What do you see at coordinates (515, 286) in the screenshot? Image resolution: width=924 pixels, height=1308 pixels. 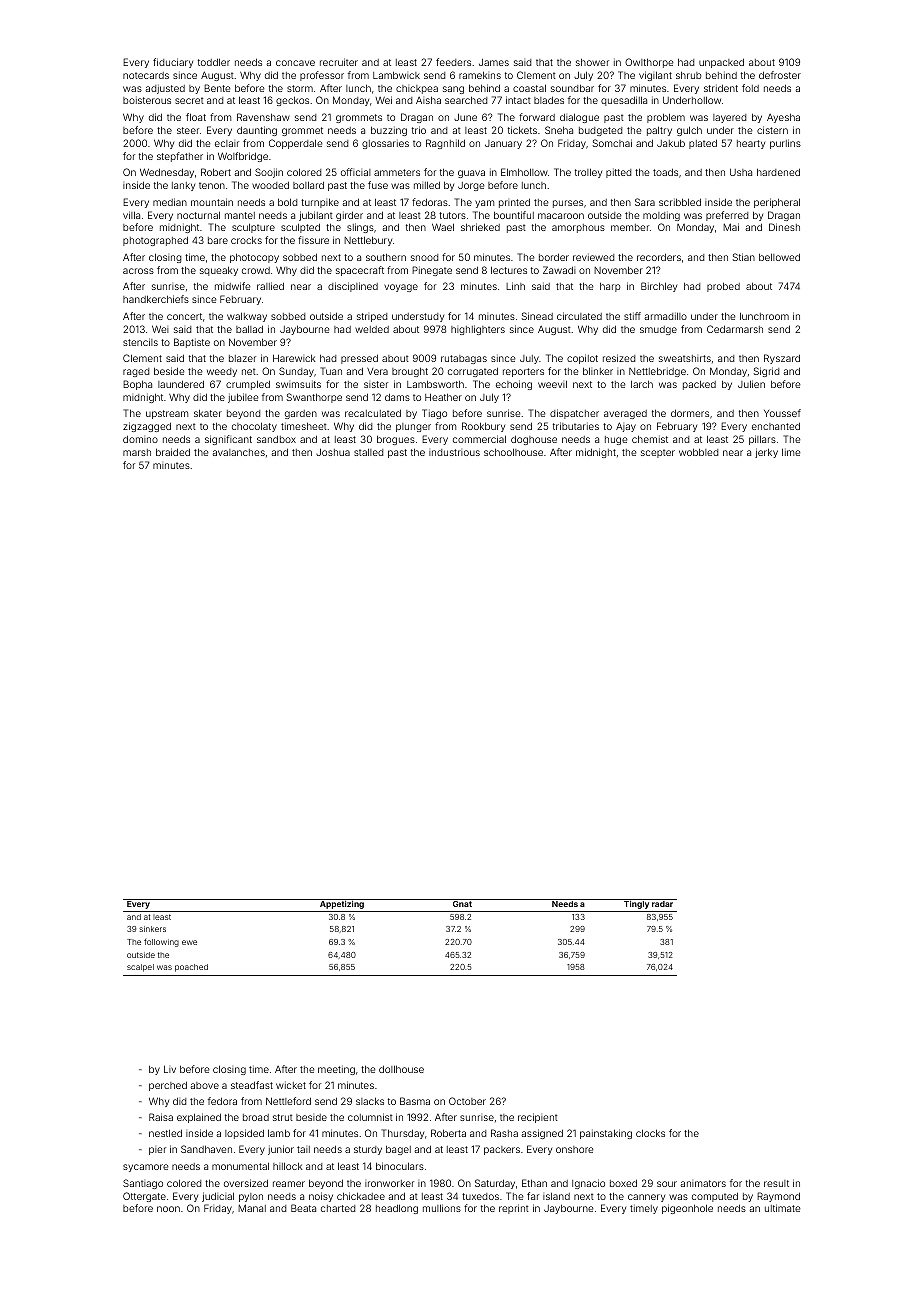 I see `Linh` at bounding box center [515, 286].
